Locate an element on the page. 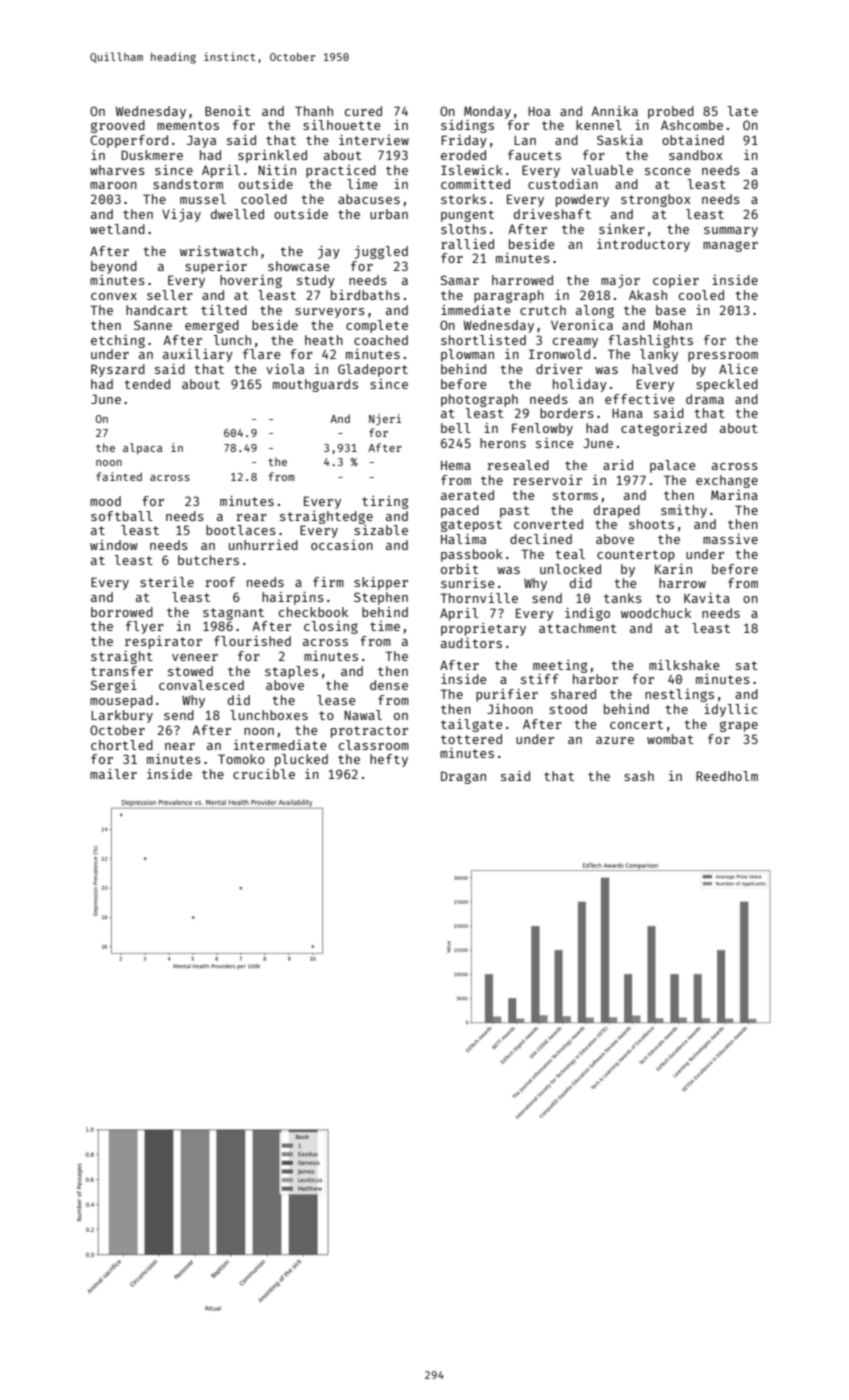 The width and height of the image is (849, 1400). Thanh is located at coordinates (314, 111).
